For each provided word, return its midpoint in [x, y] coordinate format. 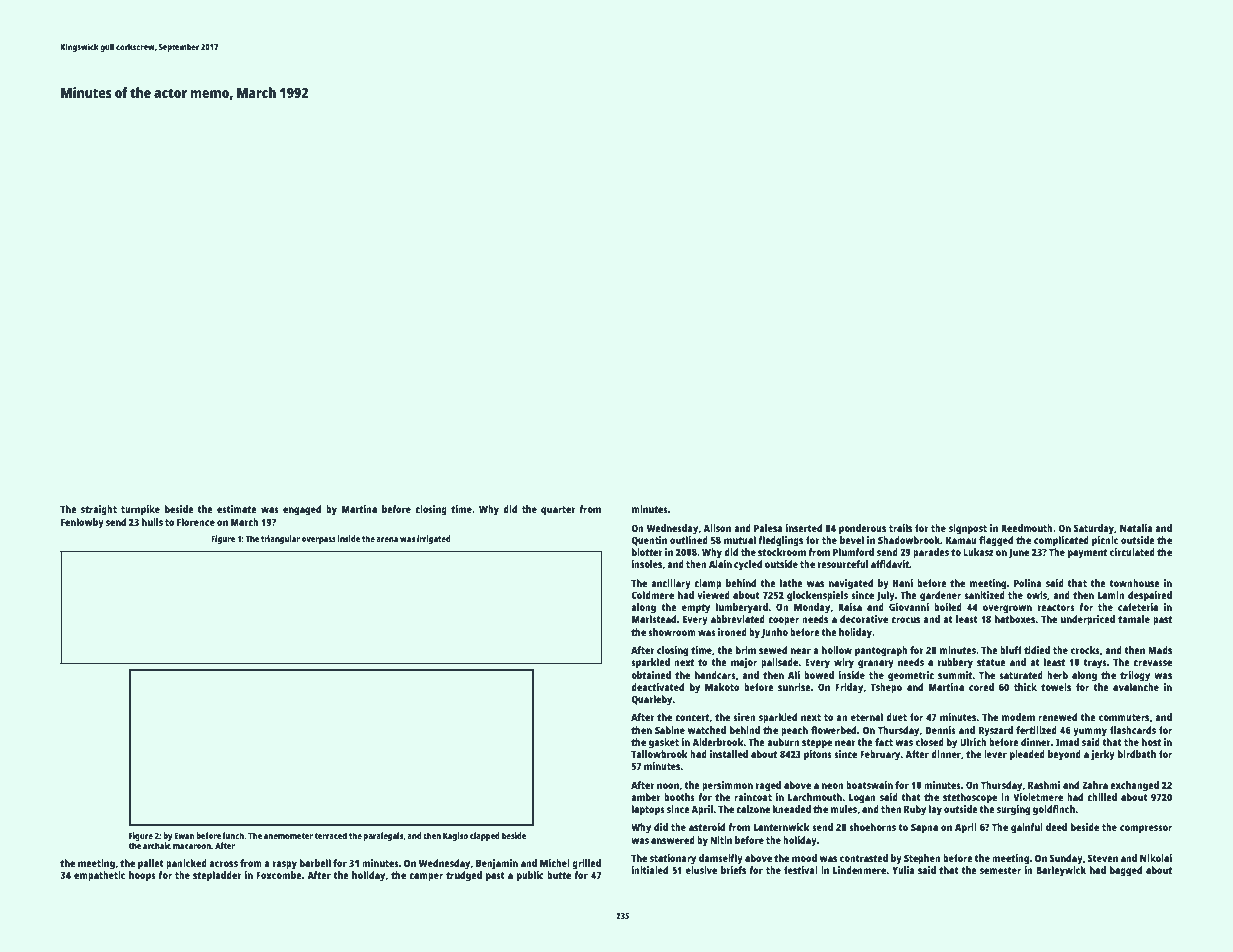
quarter [558, 511]
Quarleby [651, 700]
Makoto [722, 687]
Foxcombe [279, 875]
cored [981, 687]
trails [900, 528]
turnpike [140, 510]
